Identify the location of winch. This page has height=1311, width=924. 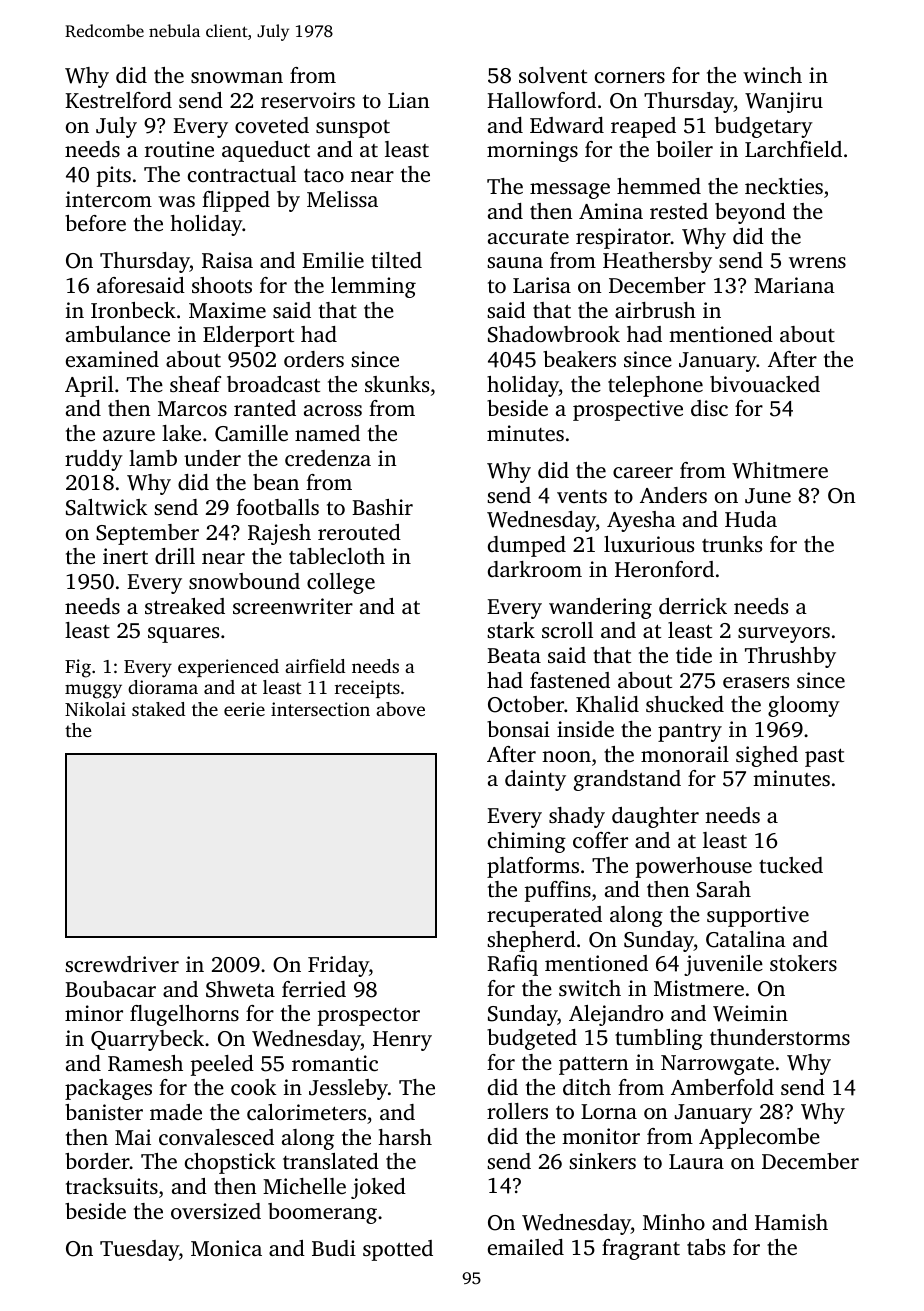
(772, 75).
